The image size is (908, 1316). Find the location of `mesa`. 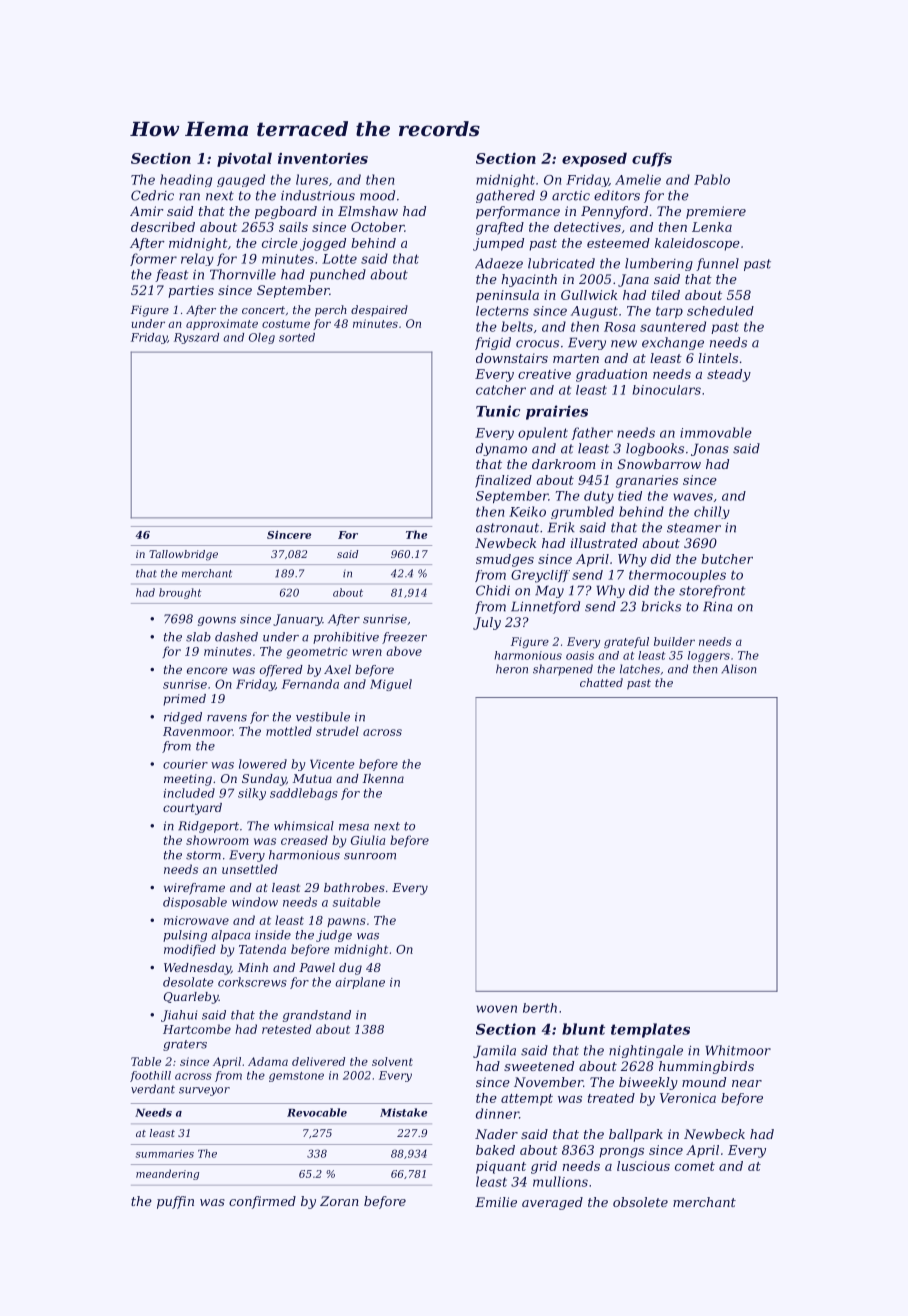

mesa is located at coordinates (354, 827).
